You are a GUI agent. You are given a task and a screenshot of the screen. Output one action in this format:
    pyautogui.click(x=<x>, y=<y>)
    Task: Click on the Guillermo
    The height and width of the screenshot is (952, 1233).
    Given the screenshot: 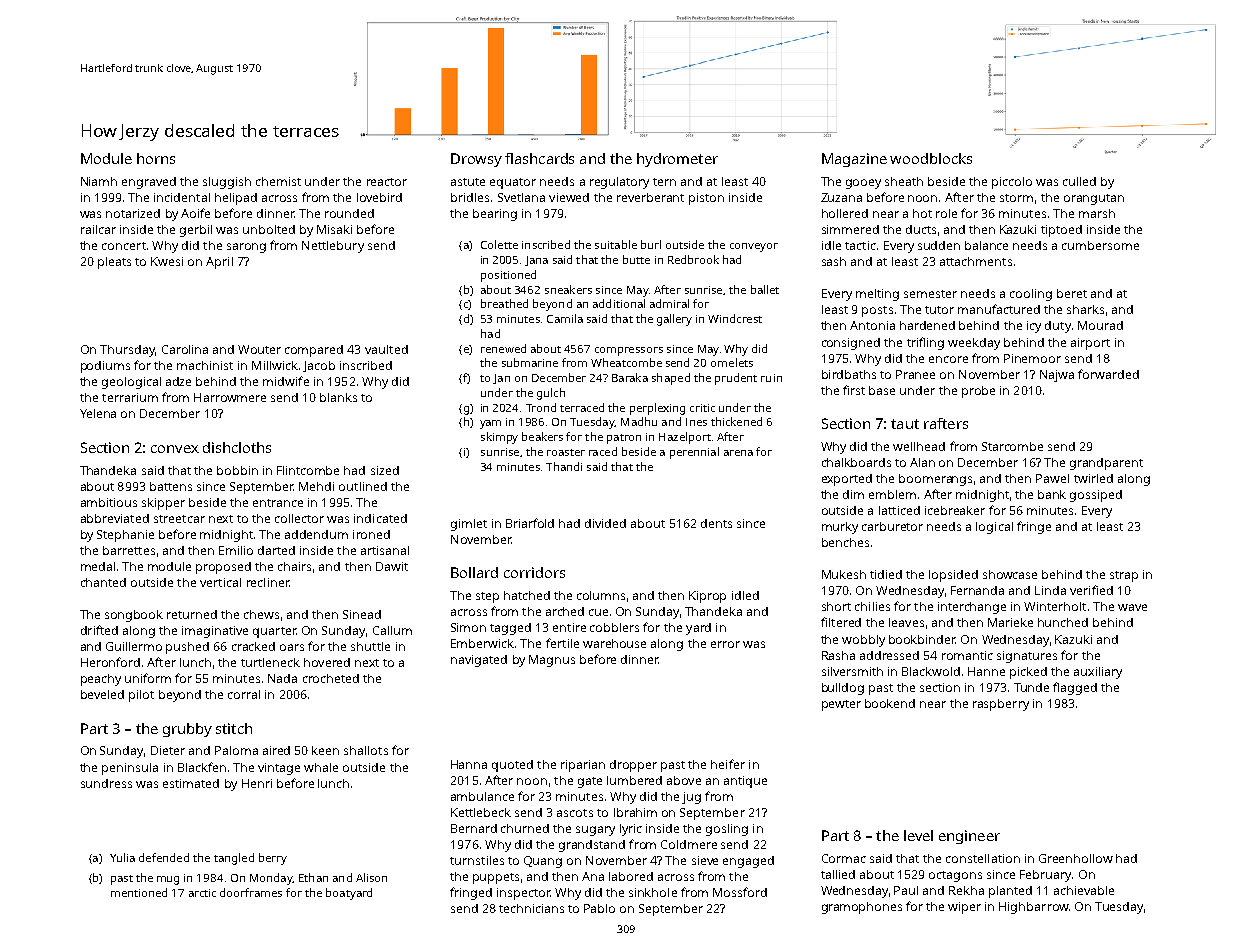 What is the action you would take?
    pyautogui.click(x=134, y=646)
